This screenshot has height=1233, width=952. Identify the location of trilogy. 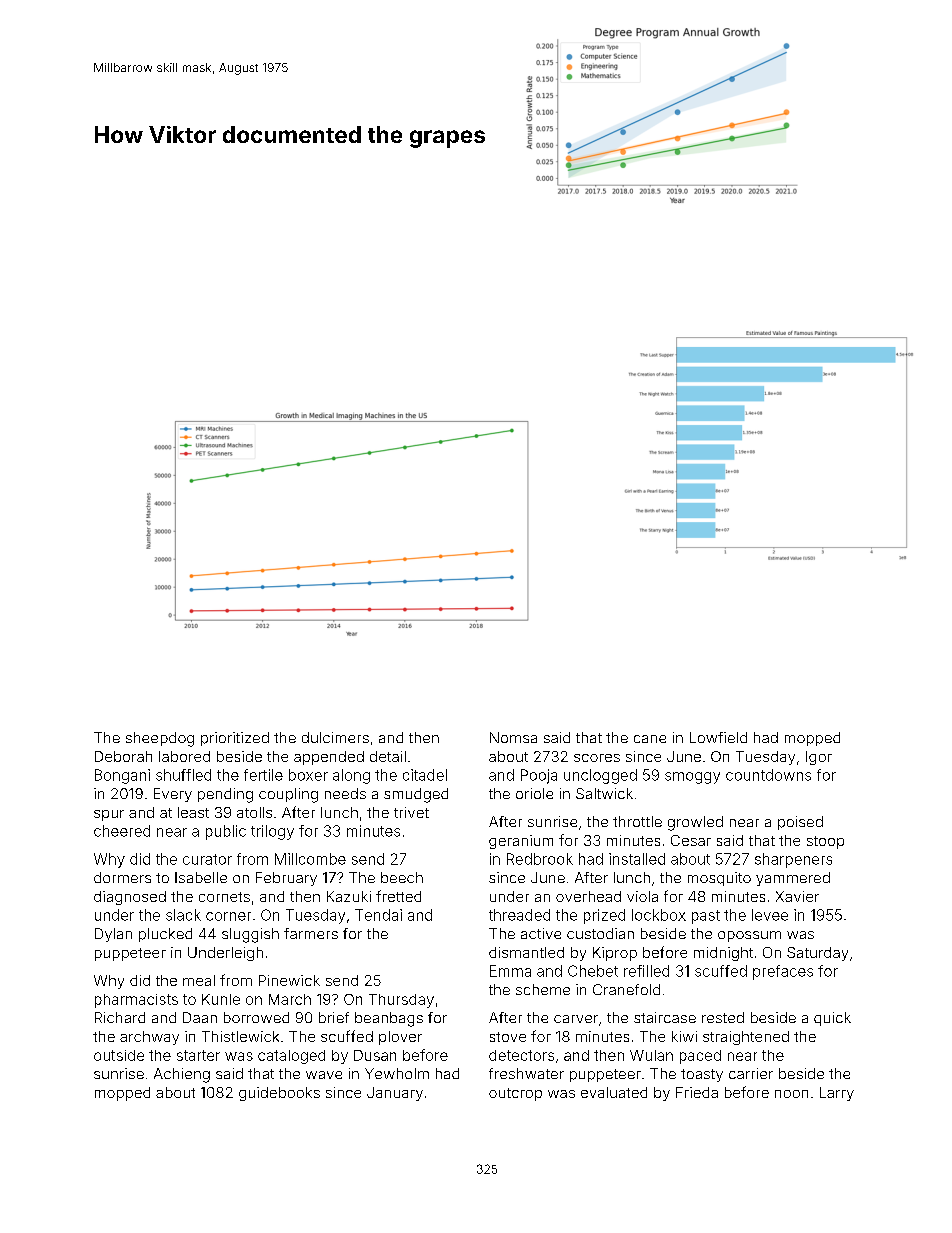
(272, 832).
